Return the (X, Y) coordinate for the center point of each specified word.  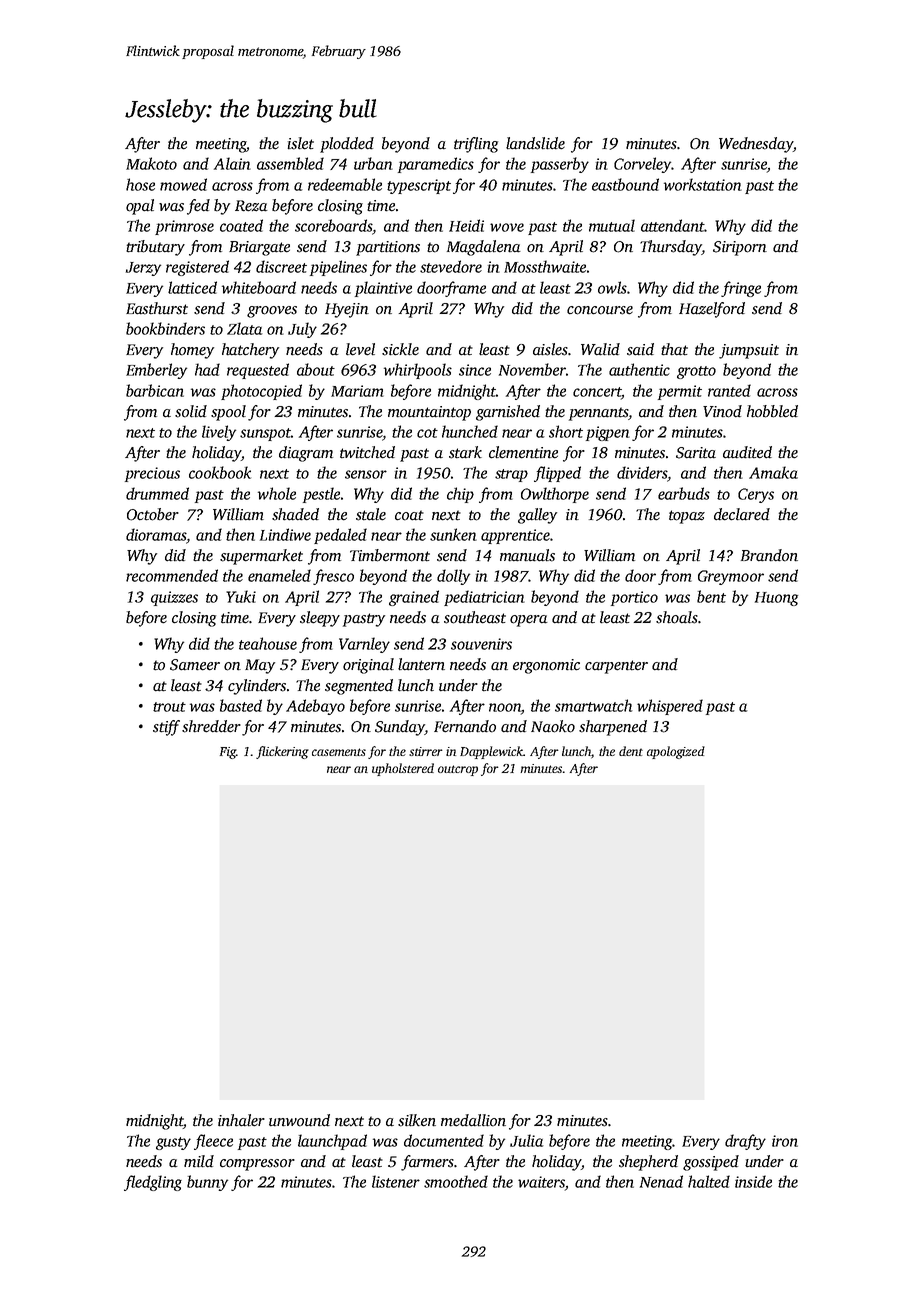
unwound (299, 1120)
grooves (272, 312)
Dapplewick (491, 752)
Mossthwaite (545, 266)
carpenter (616, 667)
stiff (166, 728)
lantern (421, 664)
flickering (282, 752)
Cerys (756, 495)
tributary (155, 248)
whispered (670, 707)
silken (417, 1120)
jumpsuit (749, 351)
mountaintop (429, 413)
